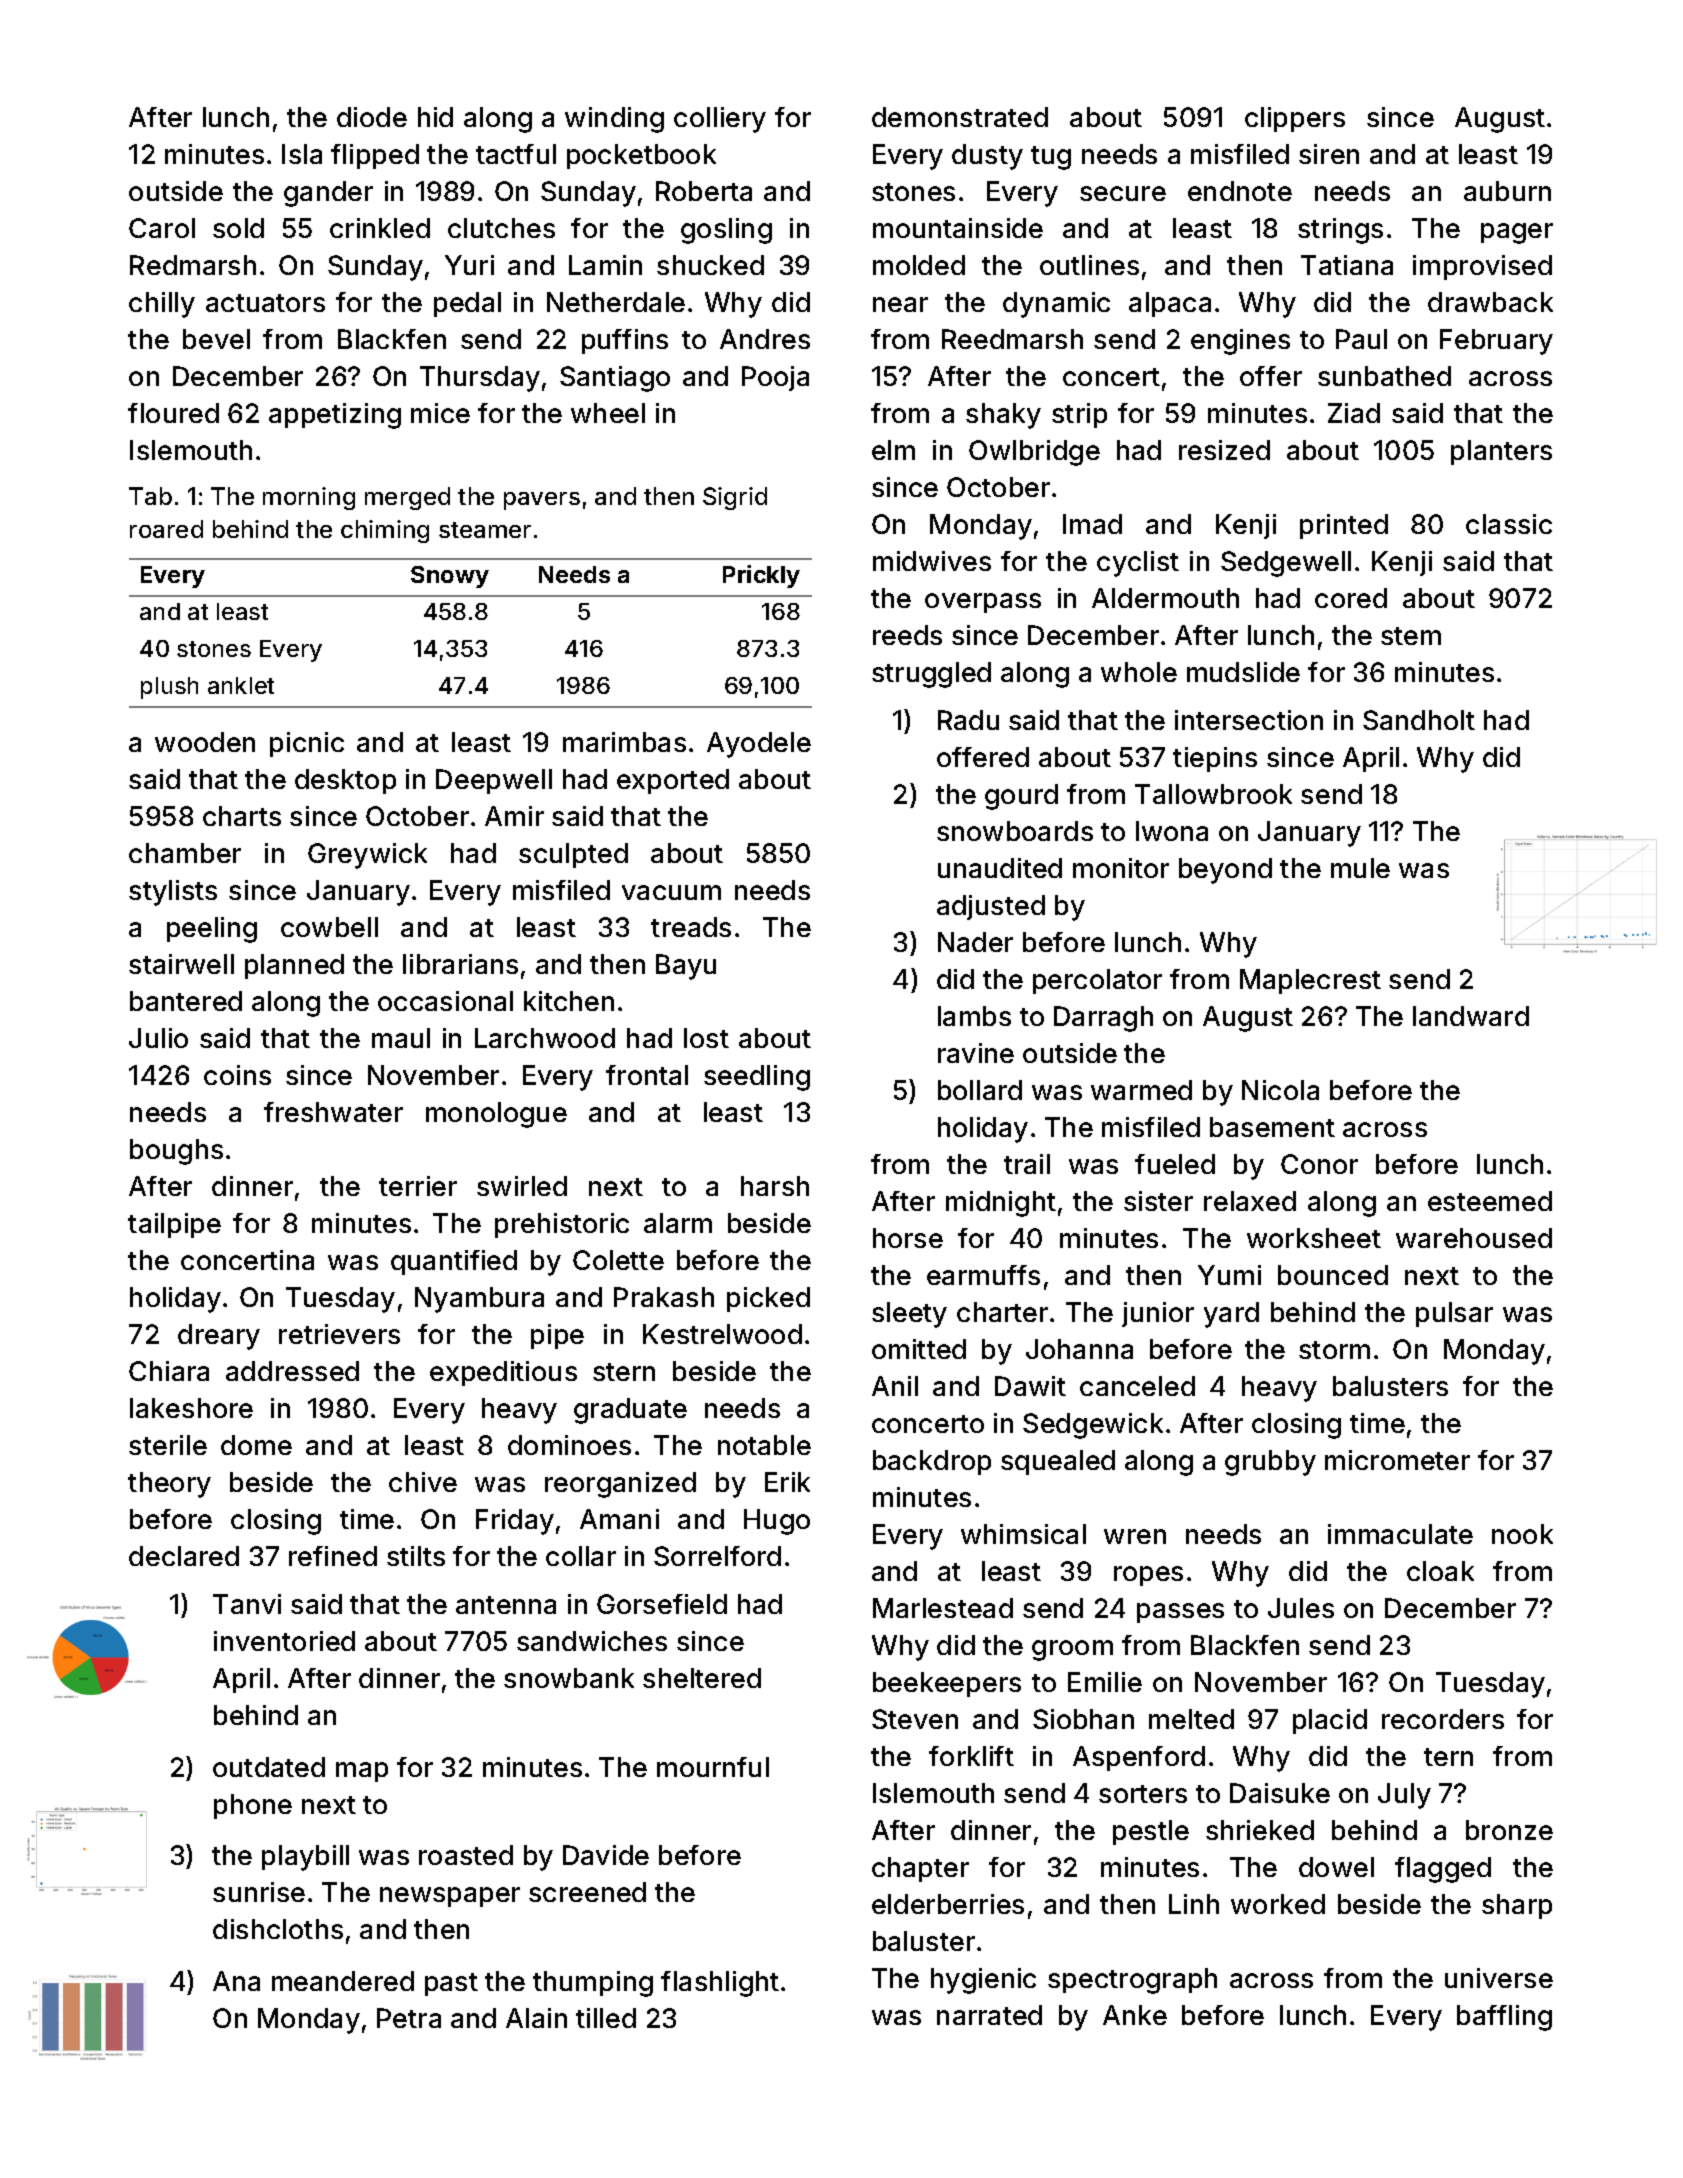 This screenshot has height=2178, width=1683. I want to click on engines, so click(1240, 342).
